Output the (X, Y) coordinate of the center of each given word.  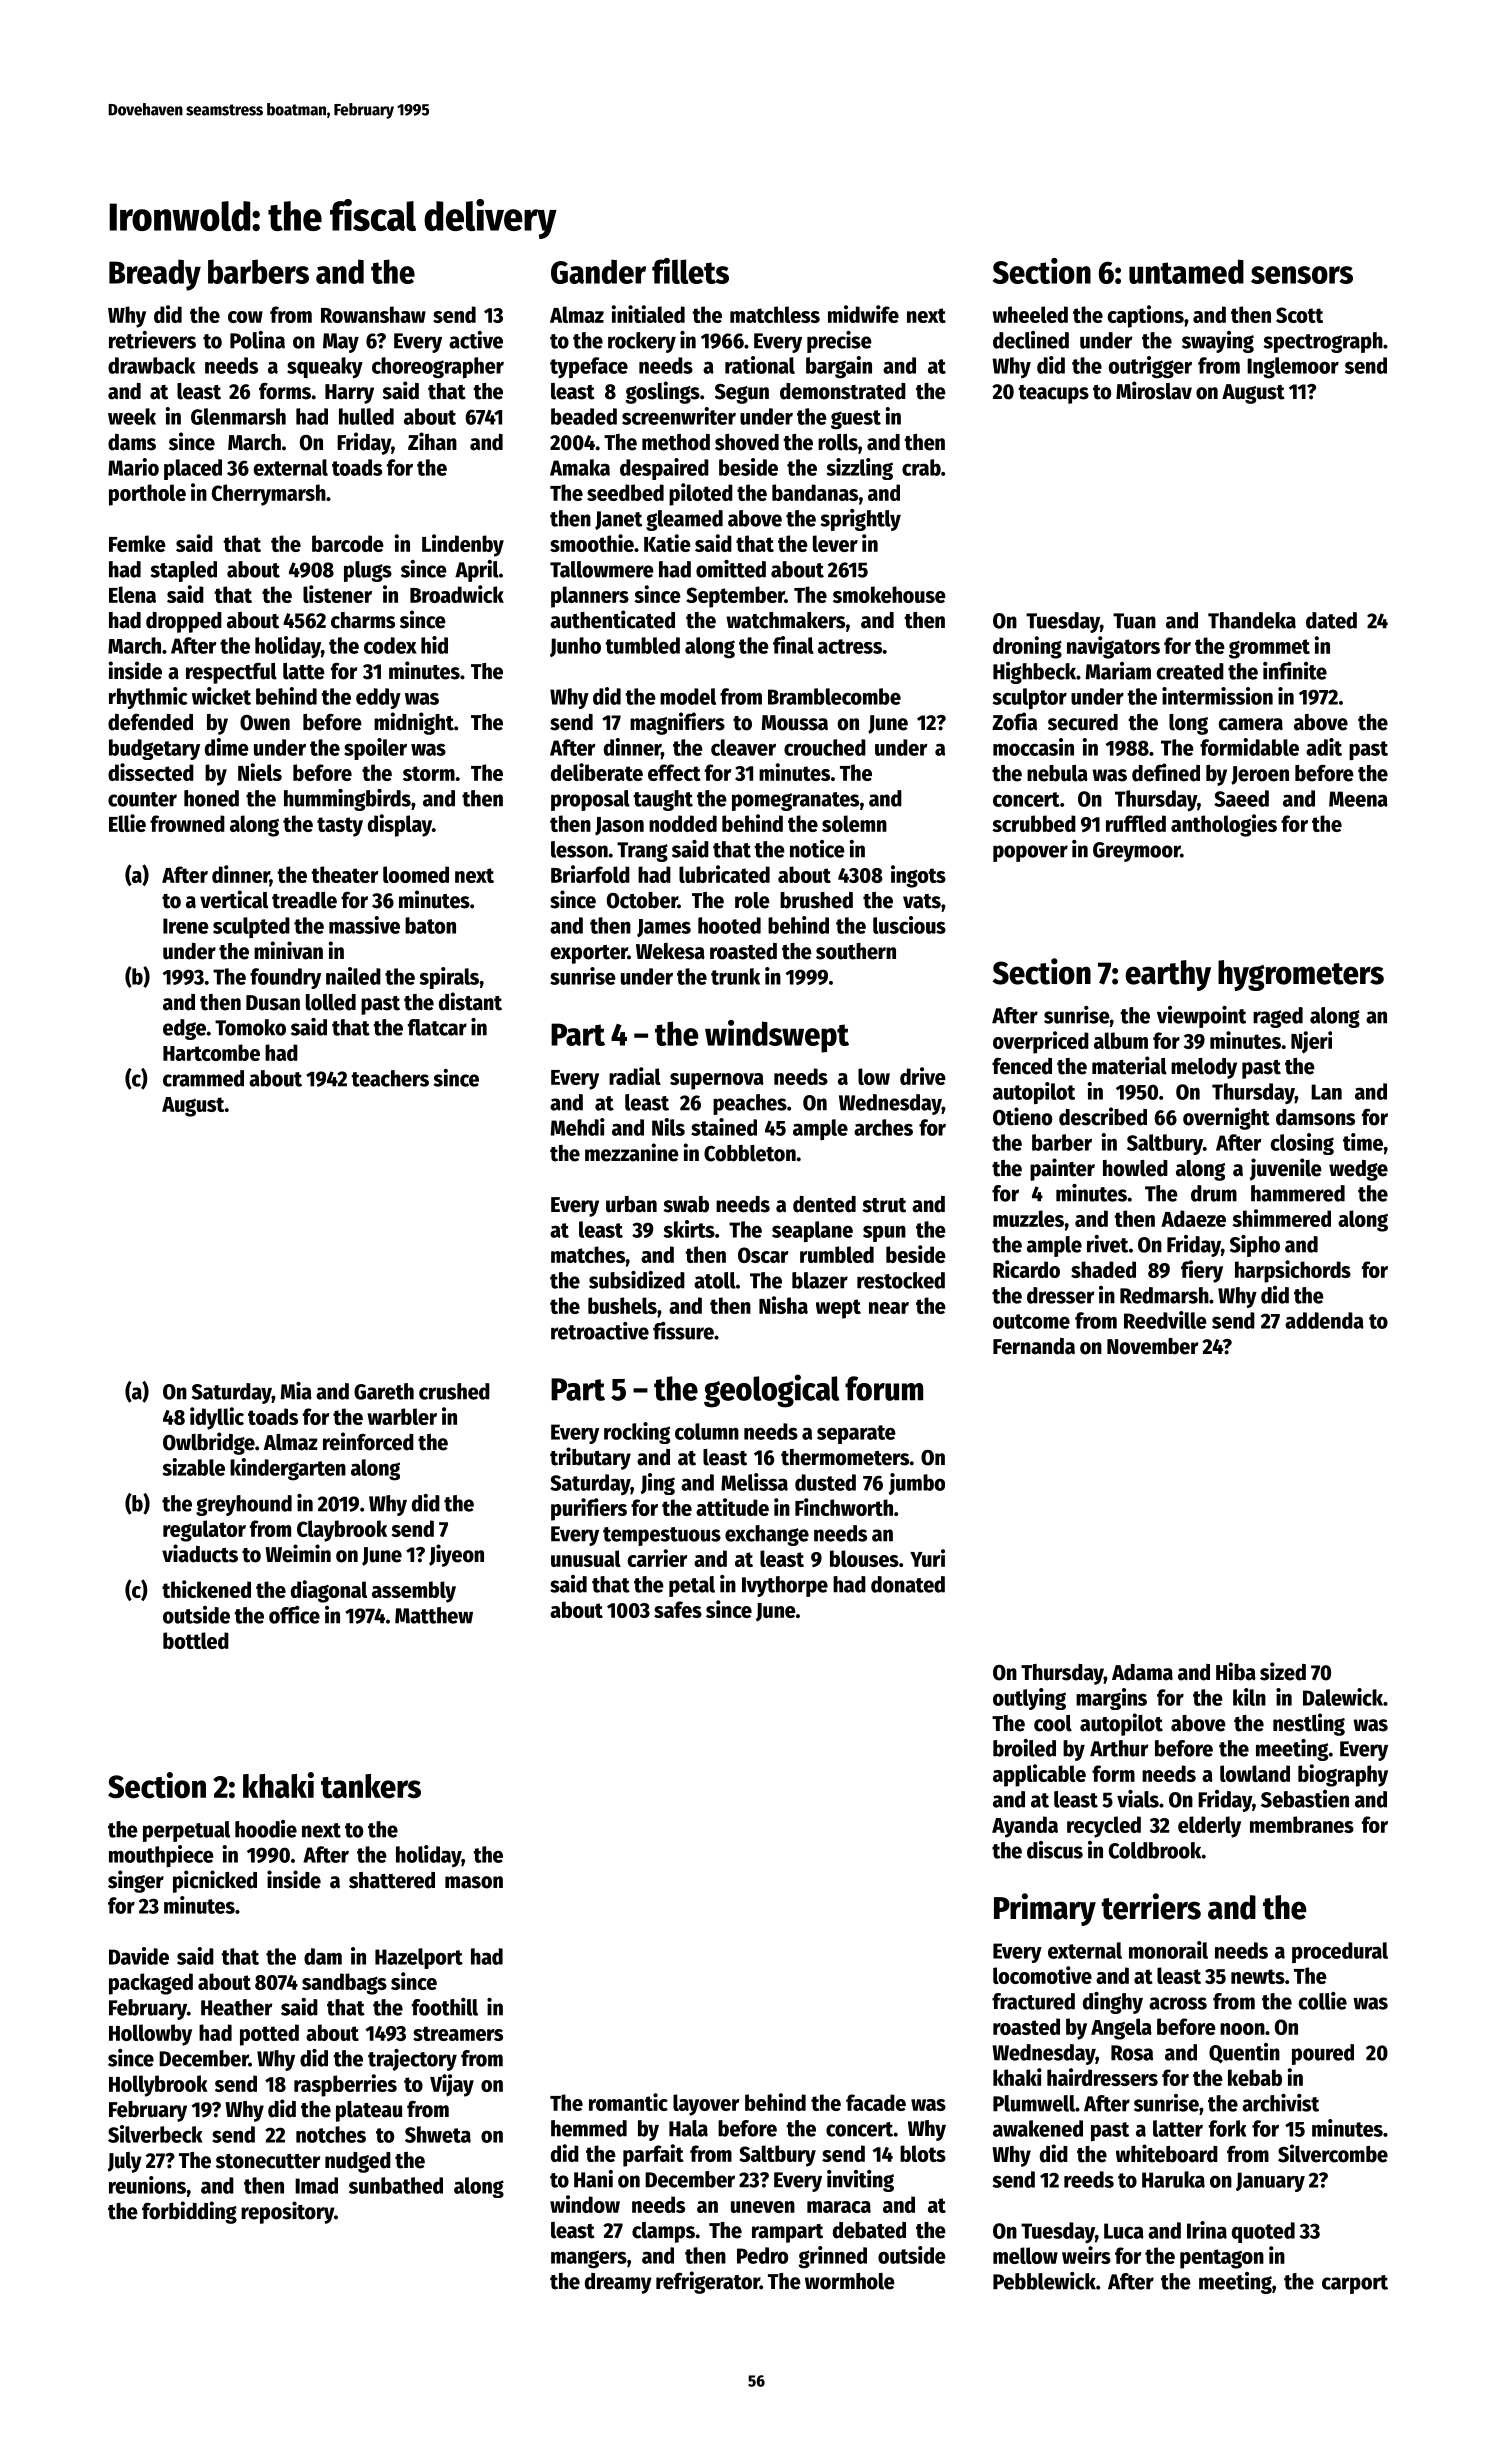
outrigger (1150, 367)
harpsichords (1293, 1271)
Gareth (384, 1391)
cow (245, 317)
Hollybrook (158, 2086)
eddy (378, 698)
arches (883, 1127)
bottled (196, 1640)
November (1152, 1346)
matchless (775, 314)
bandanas (815, 492)
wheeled (1030, 314)
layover (706, 2105)
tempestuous (662, 1536)
